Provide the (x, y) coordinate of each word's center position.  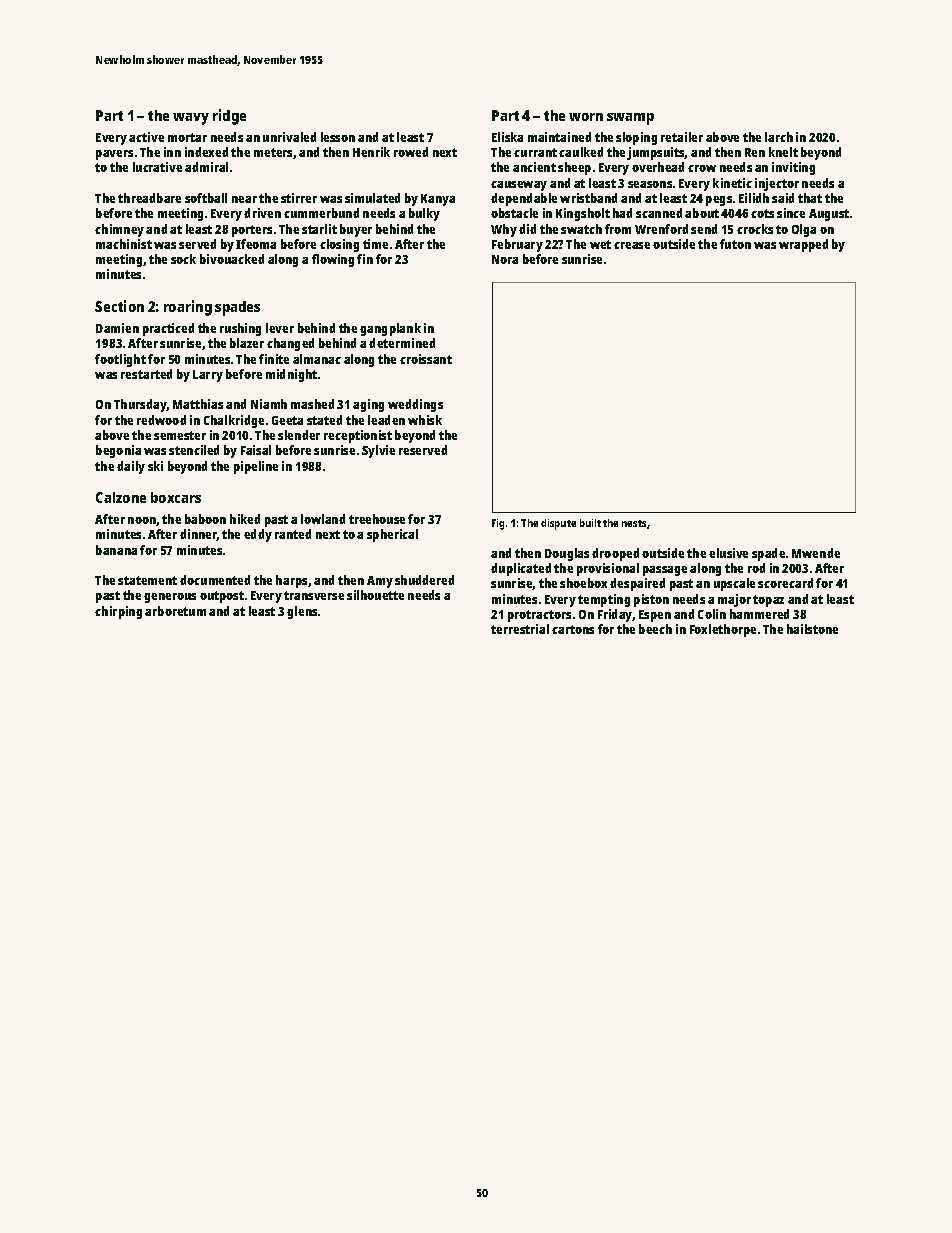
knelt (783, 152)
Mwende (816, 553)
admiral (206, 167)
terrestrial (520, 629)
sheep (574, 168)
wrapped (803, 245)
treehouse (377, 519)
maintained (559, 137)
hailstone (812, 629)
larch (779, 137)
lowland (323, 519)
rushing (240, 329)
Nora (505, 259)
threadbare (149, 198)
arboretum (175, 611)
